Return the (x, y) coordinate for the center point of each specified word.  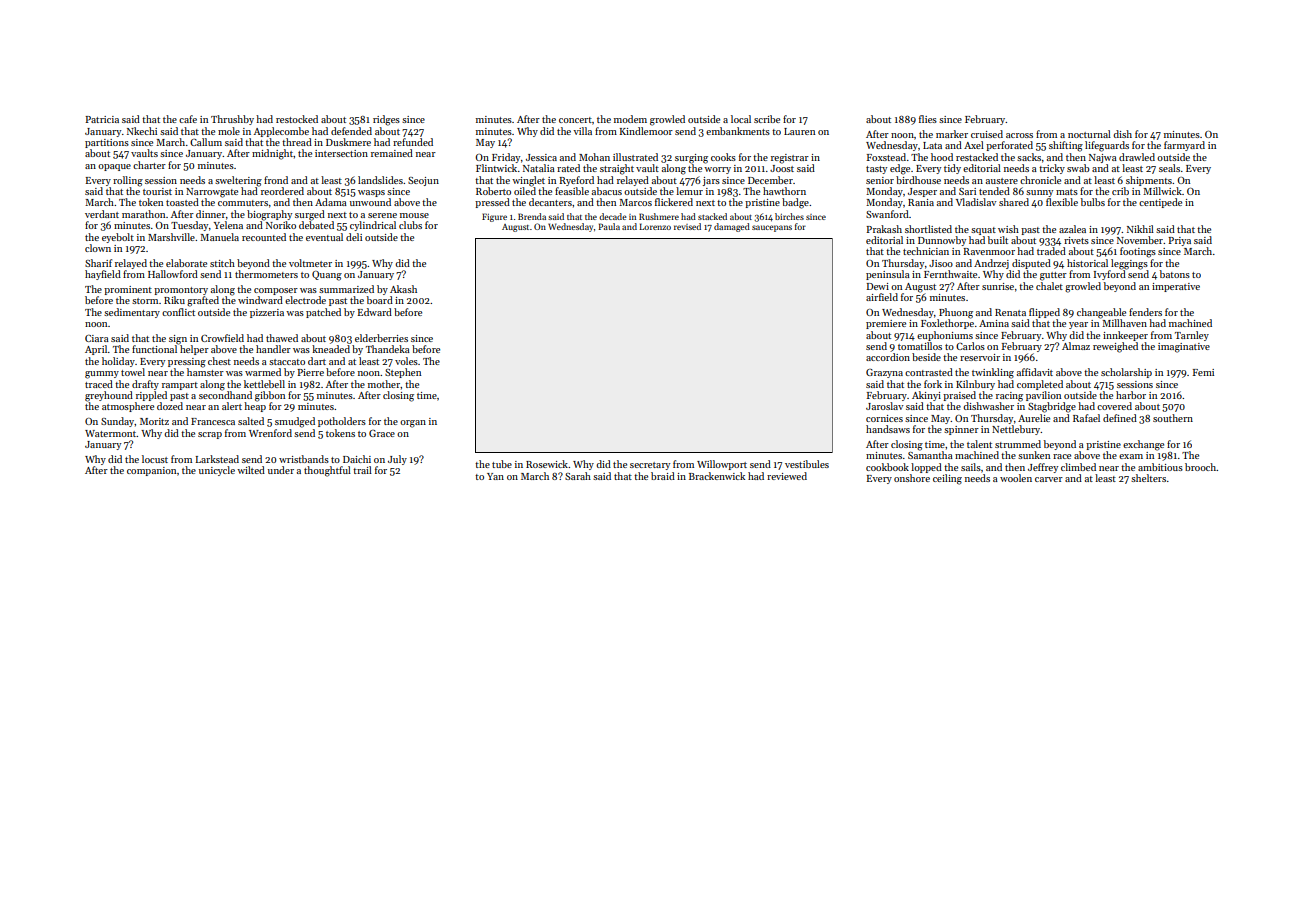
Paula (609, 226)
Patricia (102, 119)
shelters (1148, 478)
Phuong (956, 313)
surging (691, 159)
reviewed (787, 476)
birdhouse (918, 180)
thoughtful (327, 471)
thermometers (266, 274)
